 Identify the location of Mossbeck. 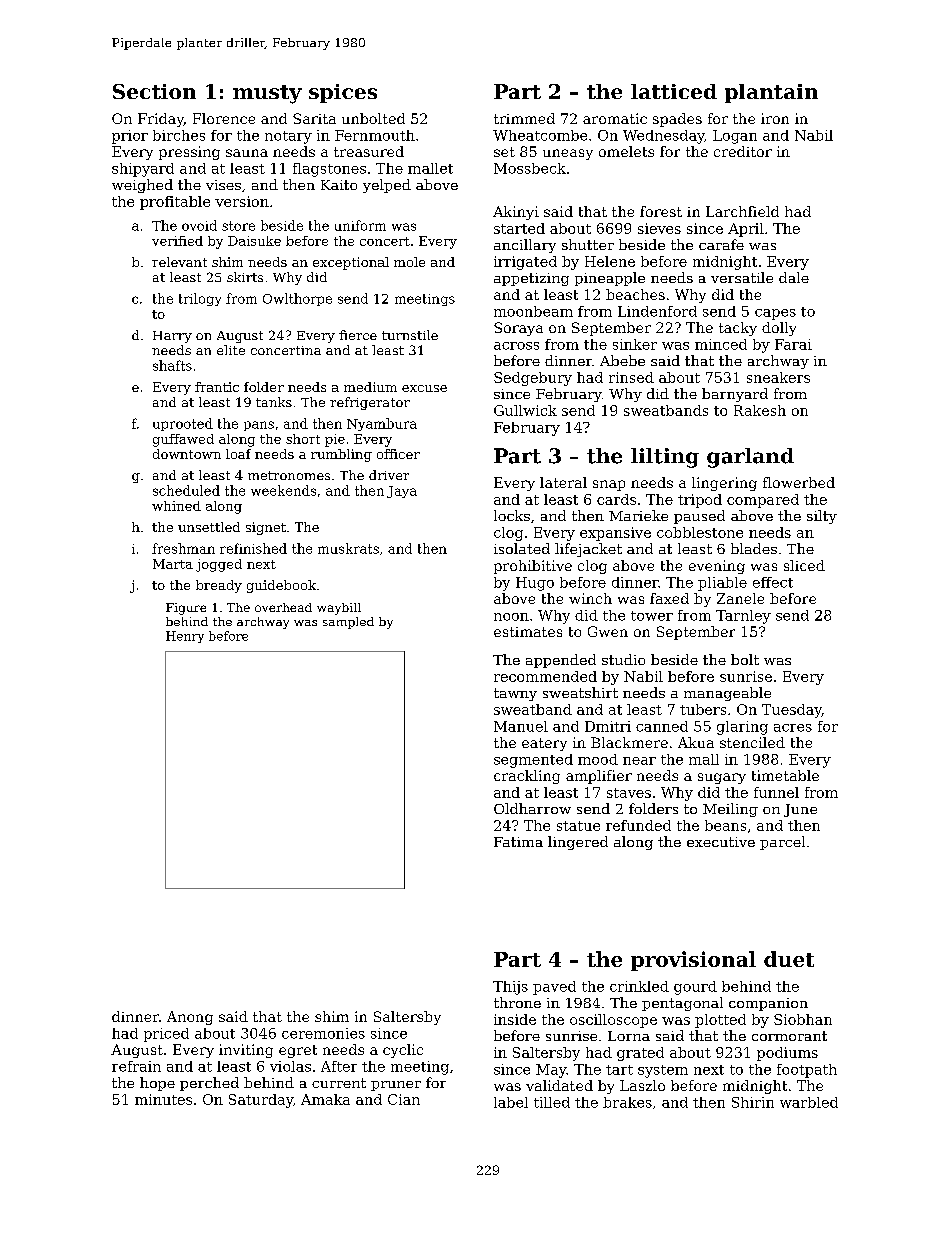
(530, 168).
